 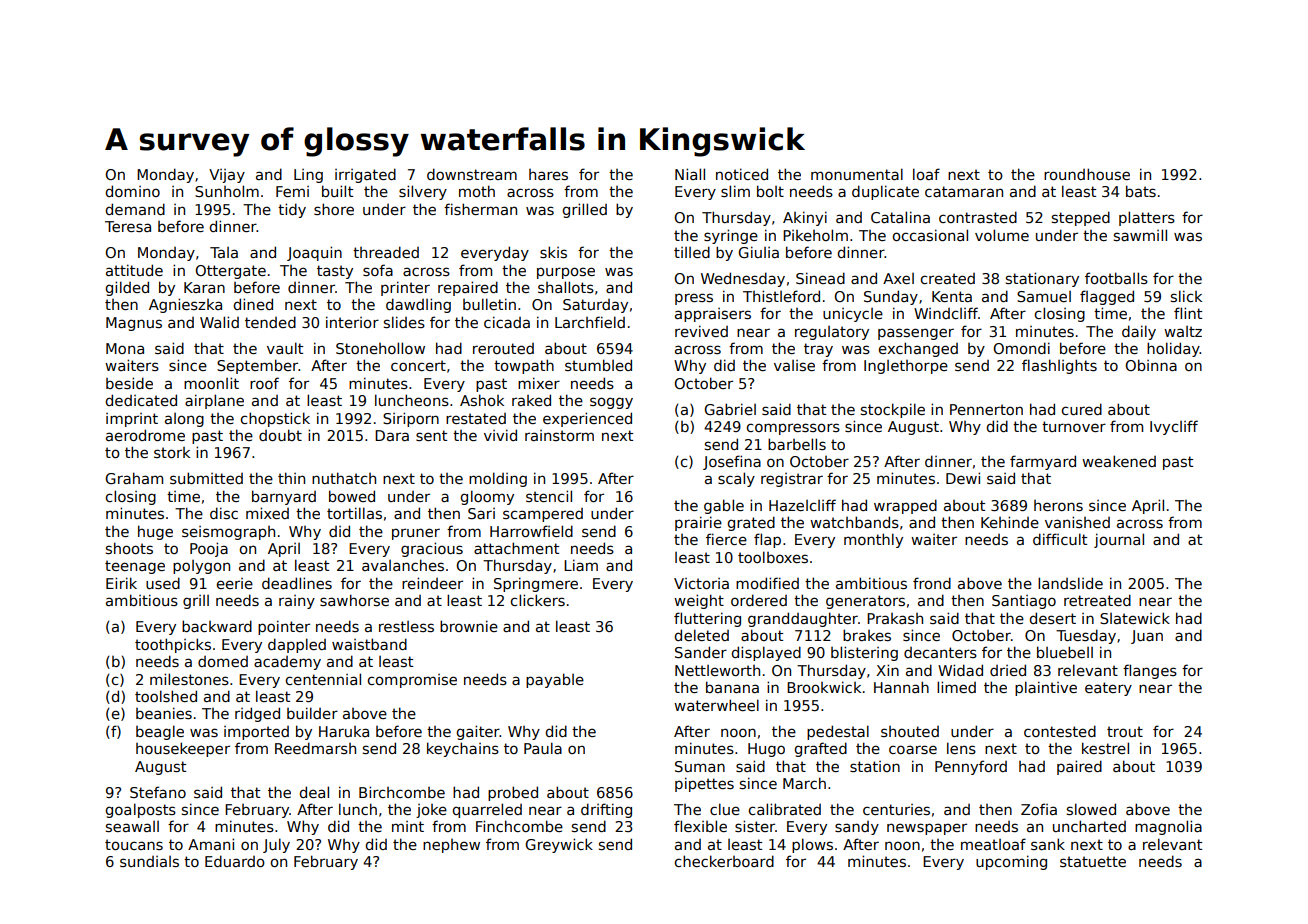 I want to click on roundhouse, so click(x=1087, y=174).
